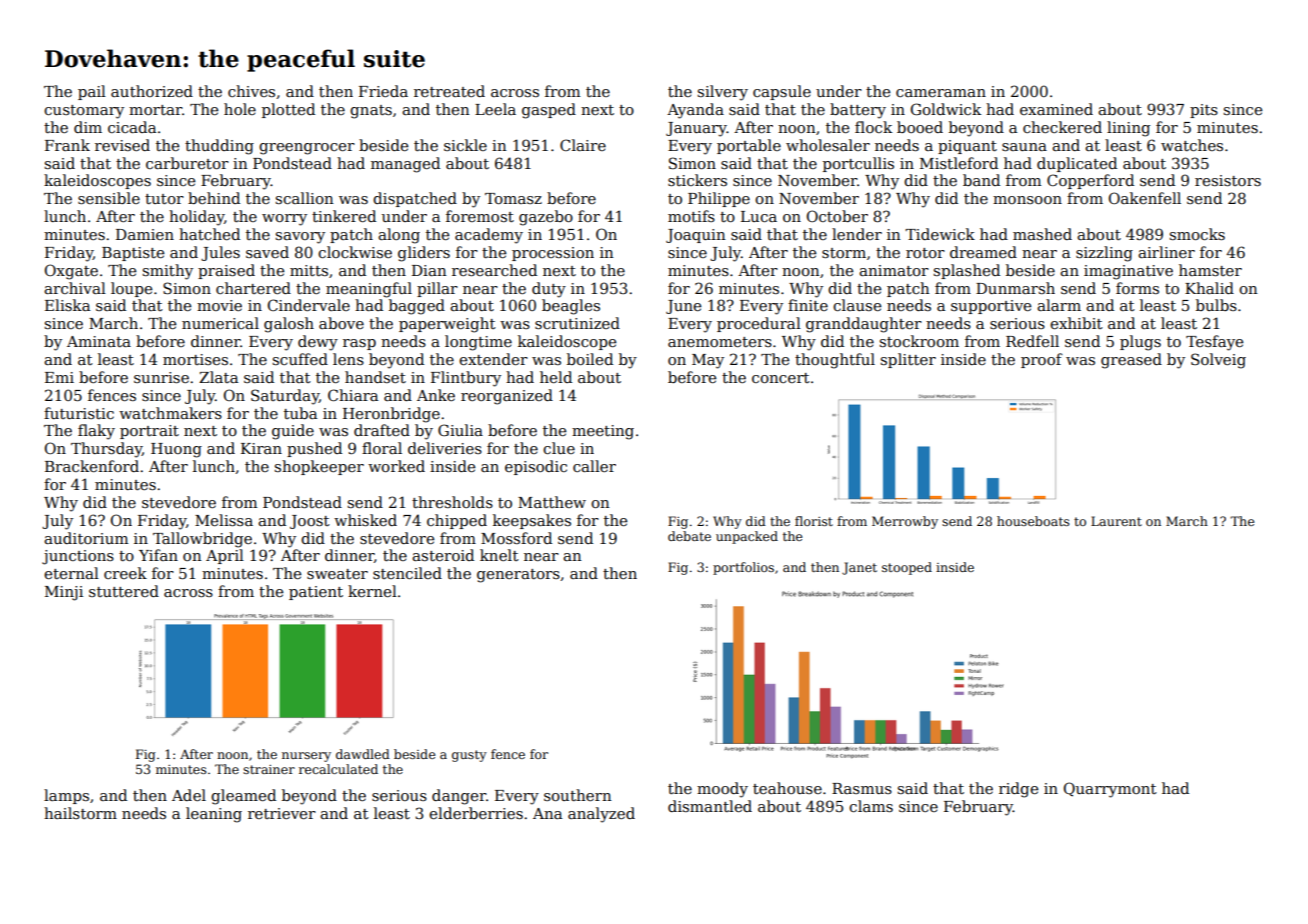  What do you see at coordinates (365, 520) in the image?
I see `whisked` at bounding box center [365, 520].
